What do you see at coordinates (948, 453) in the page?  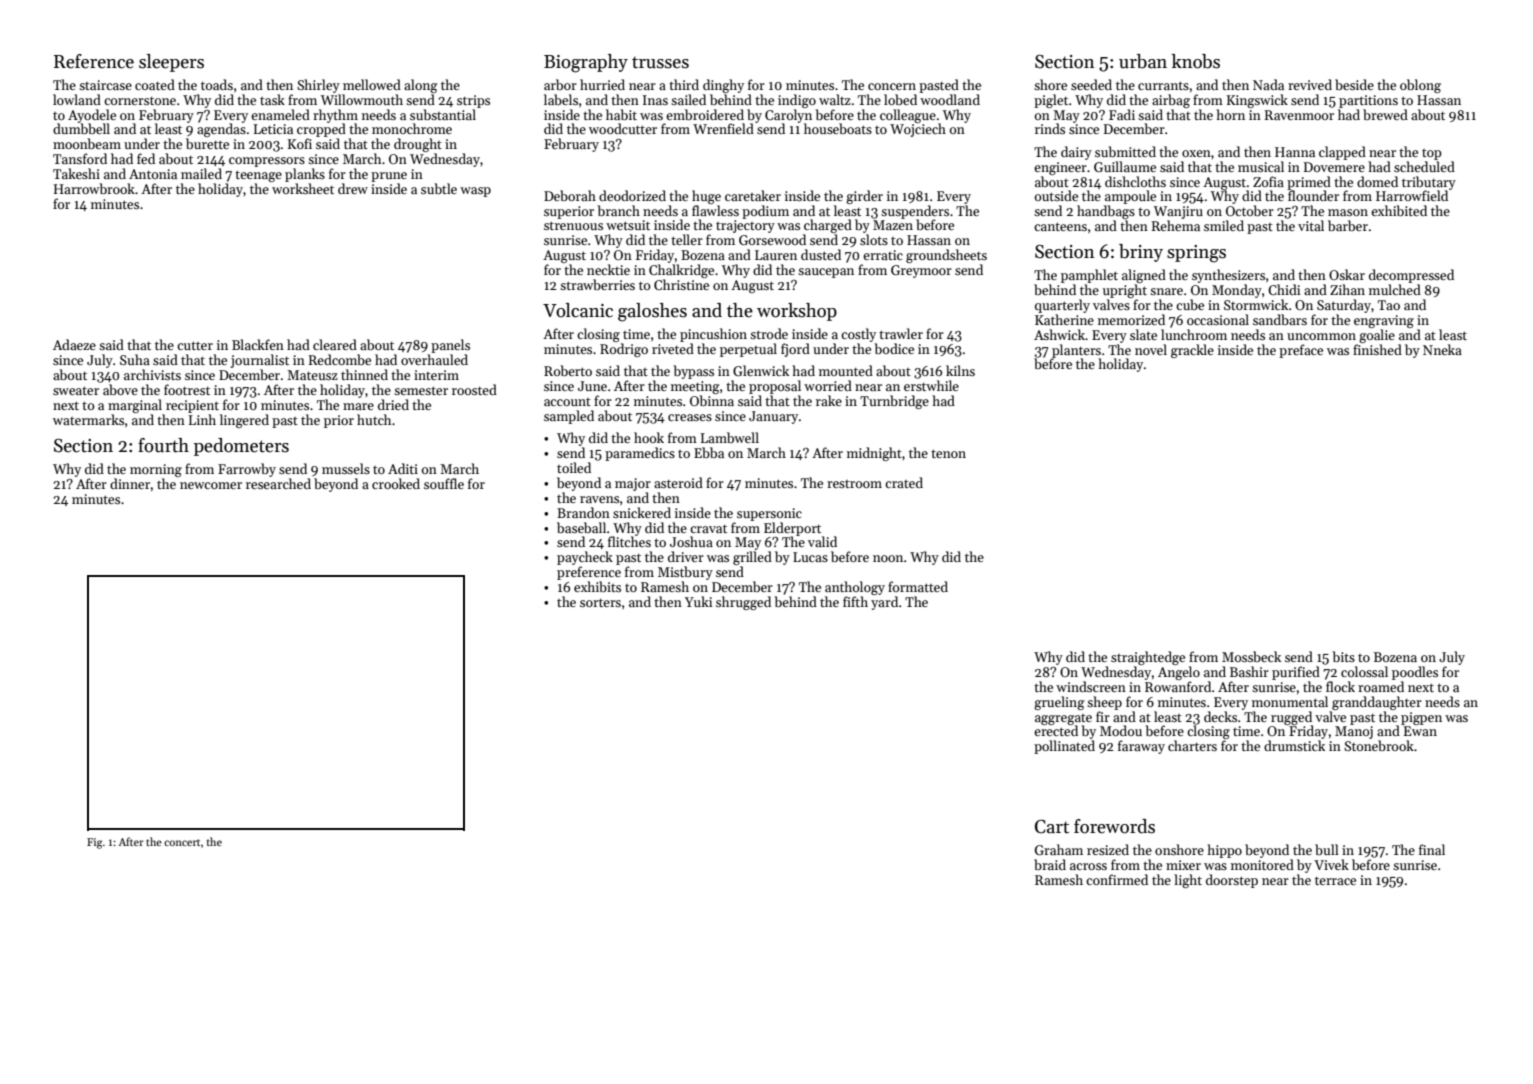 I see `tenon` at bounding box center [948, 453].
